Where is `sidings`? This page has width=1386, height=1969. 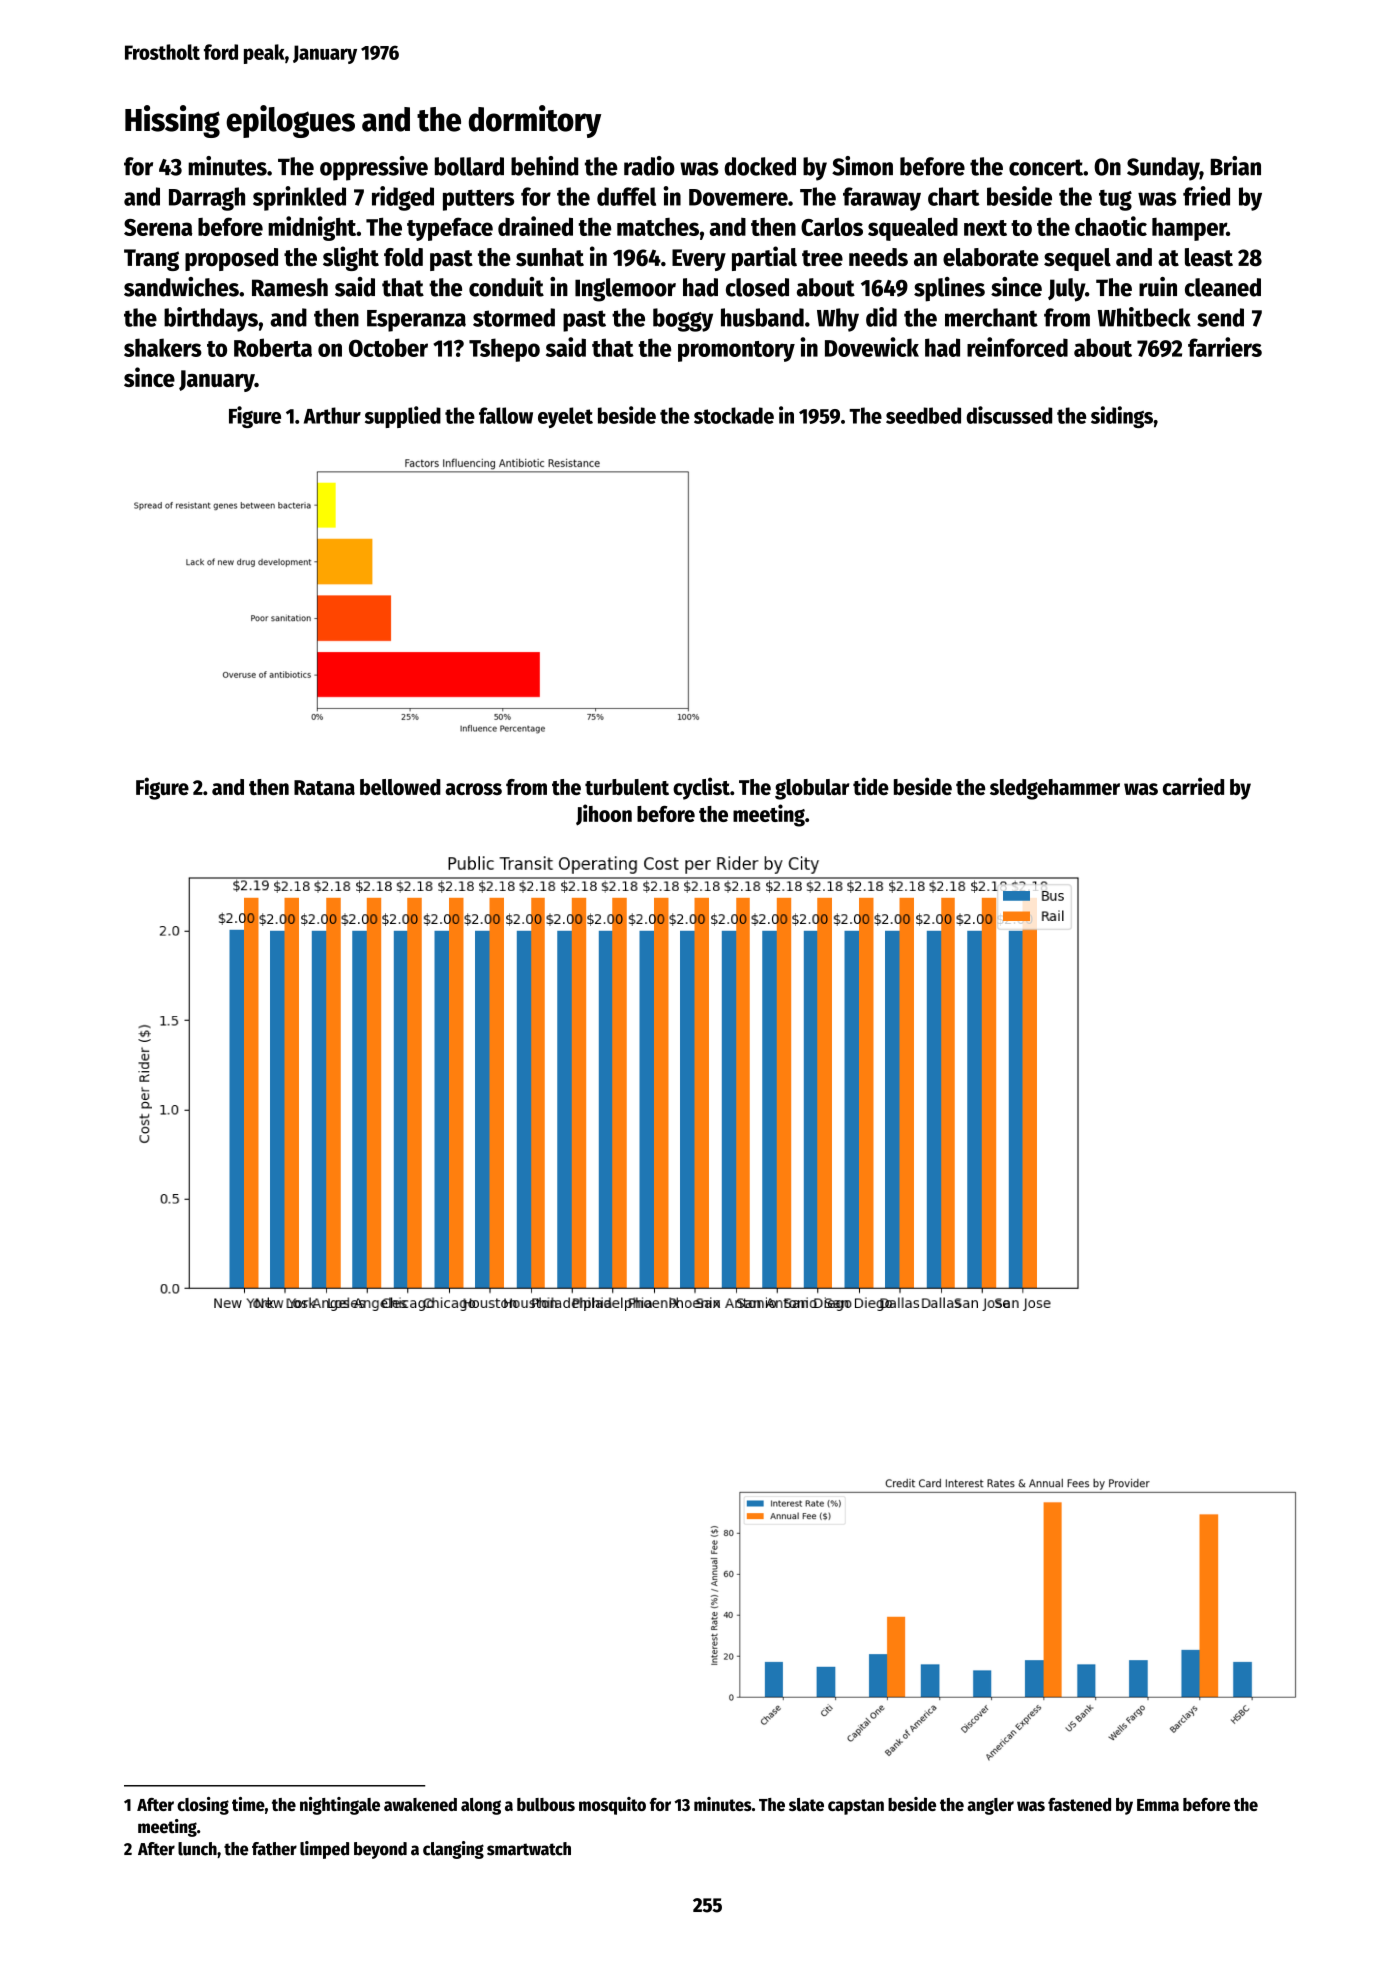 sidings is located at coordinates (1122, 417).
